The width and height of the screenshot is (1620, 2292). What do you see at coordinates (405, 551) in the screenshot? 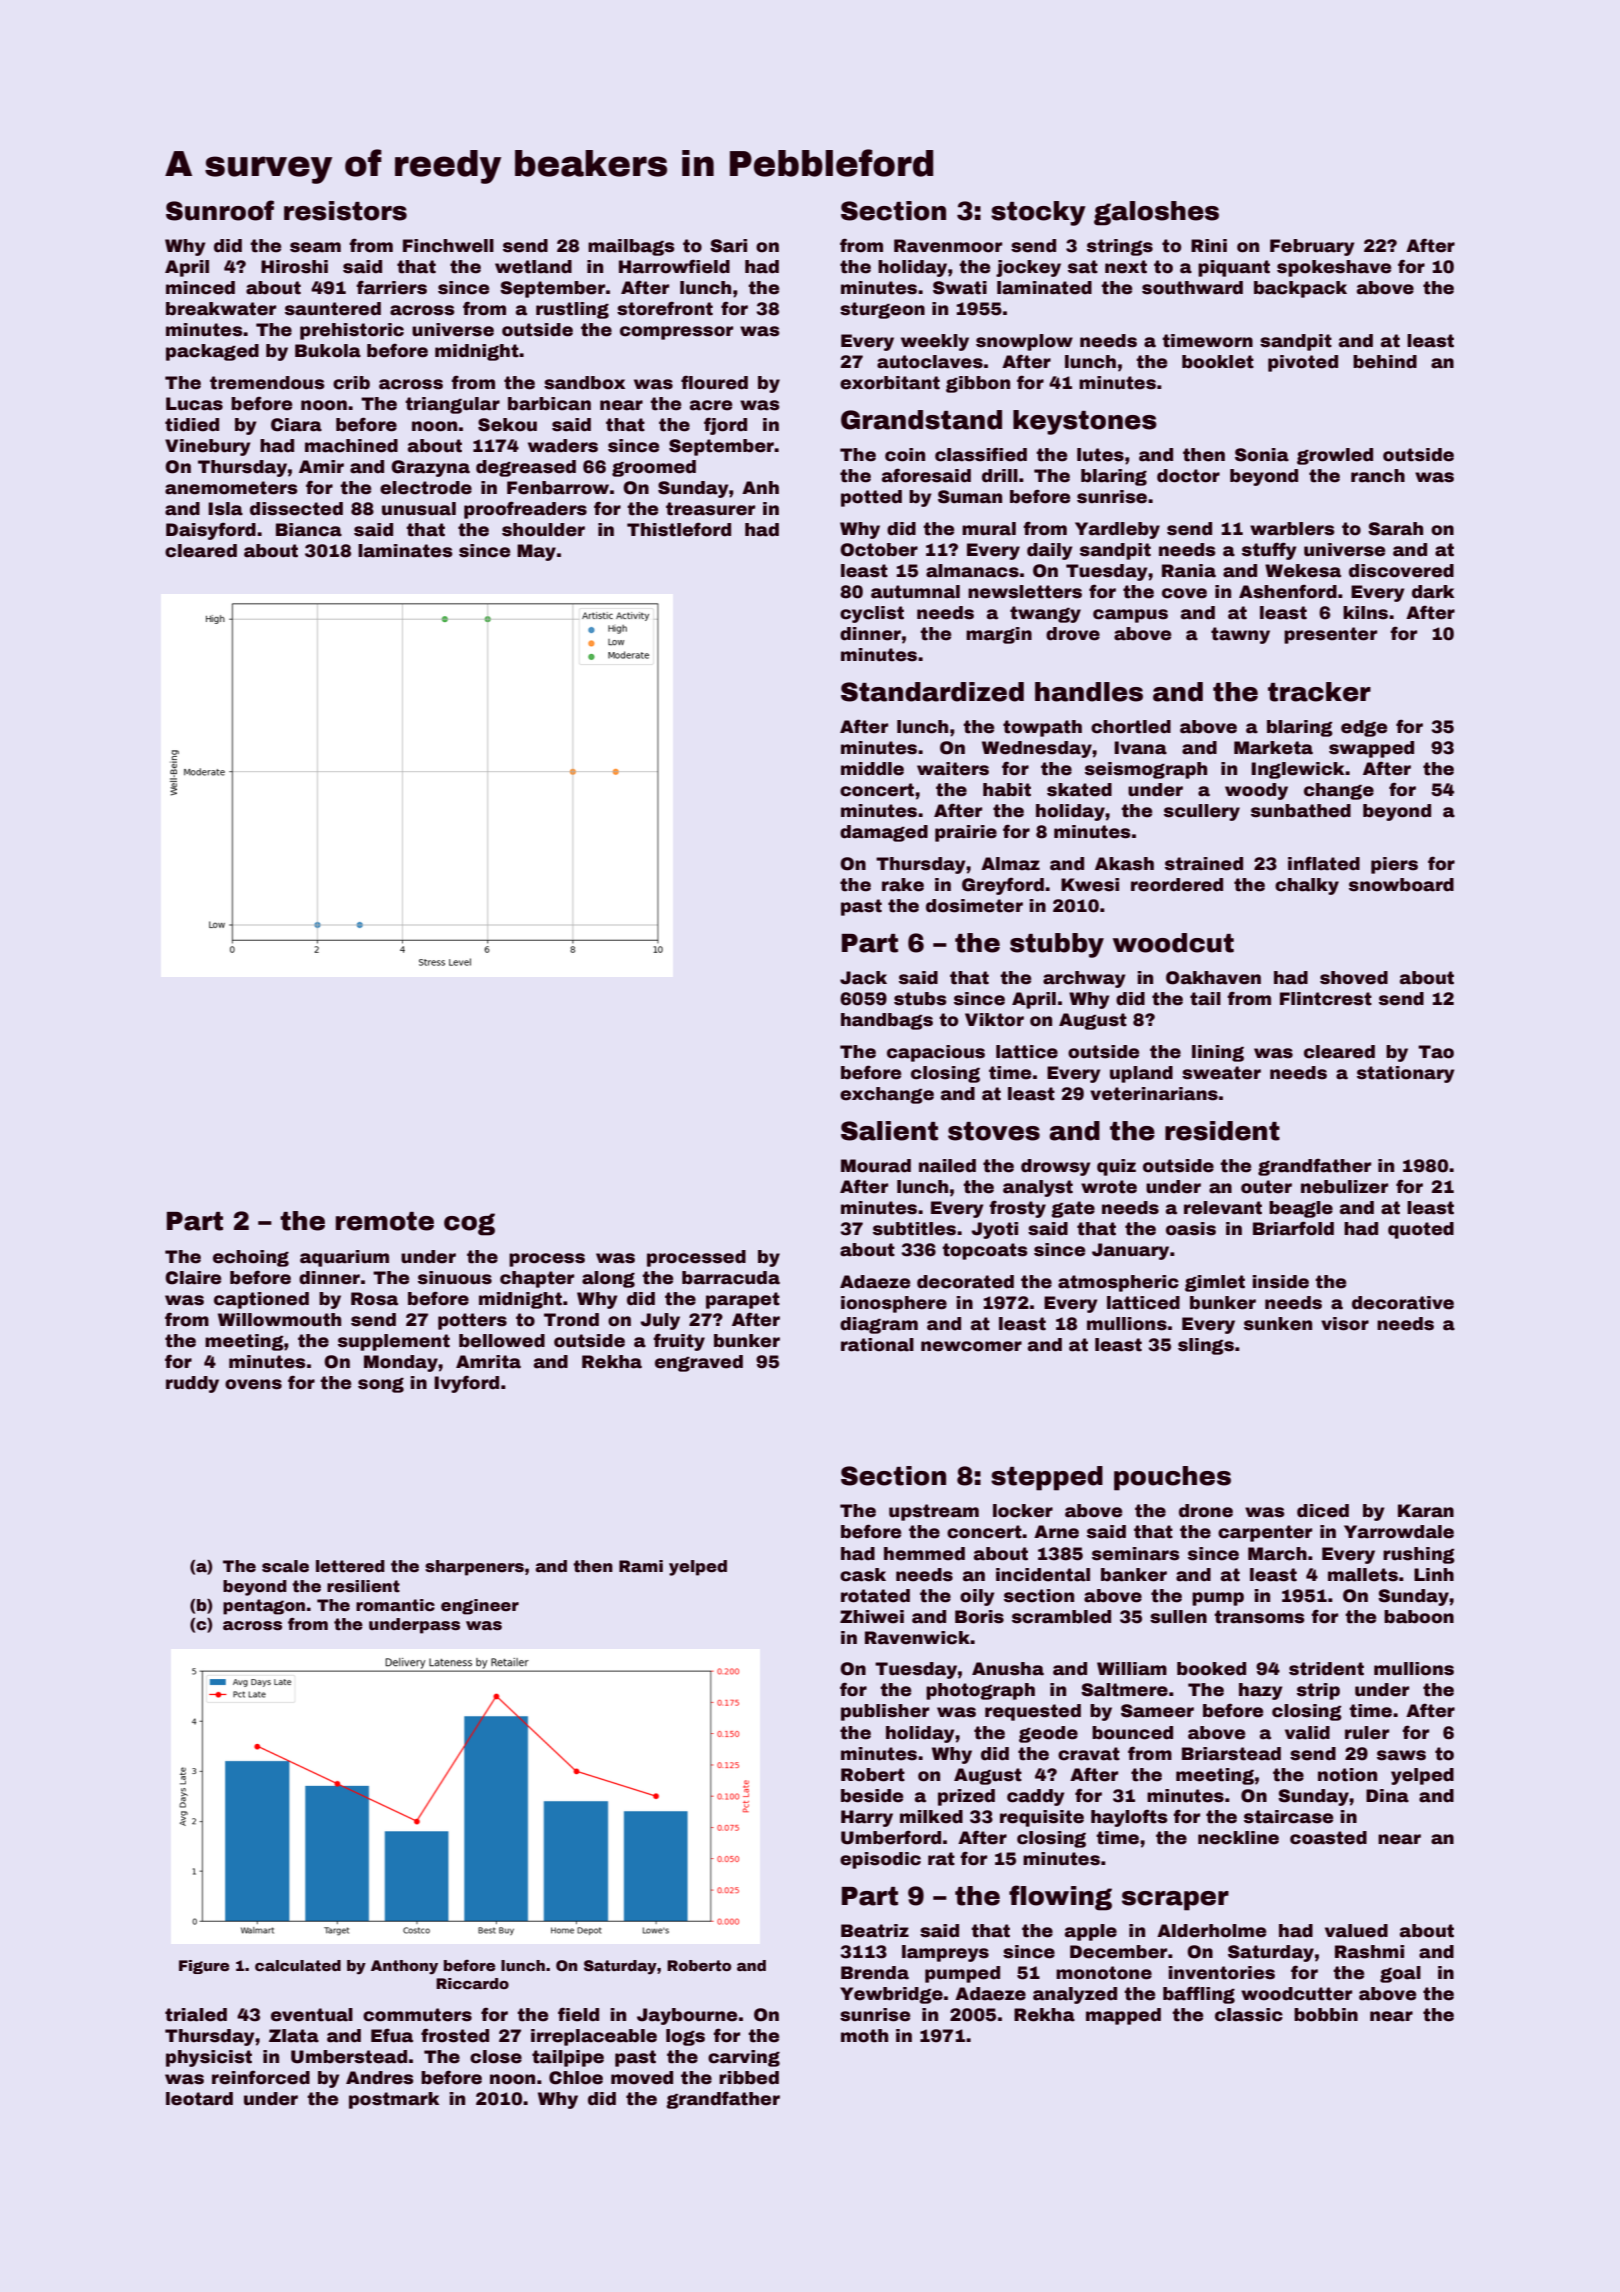
I see `laminates` at bounding box center [405, 551].
